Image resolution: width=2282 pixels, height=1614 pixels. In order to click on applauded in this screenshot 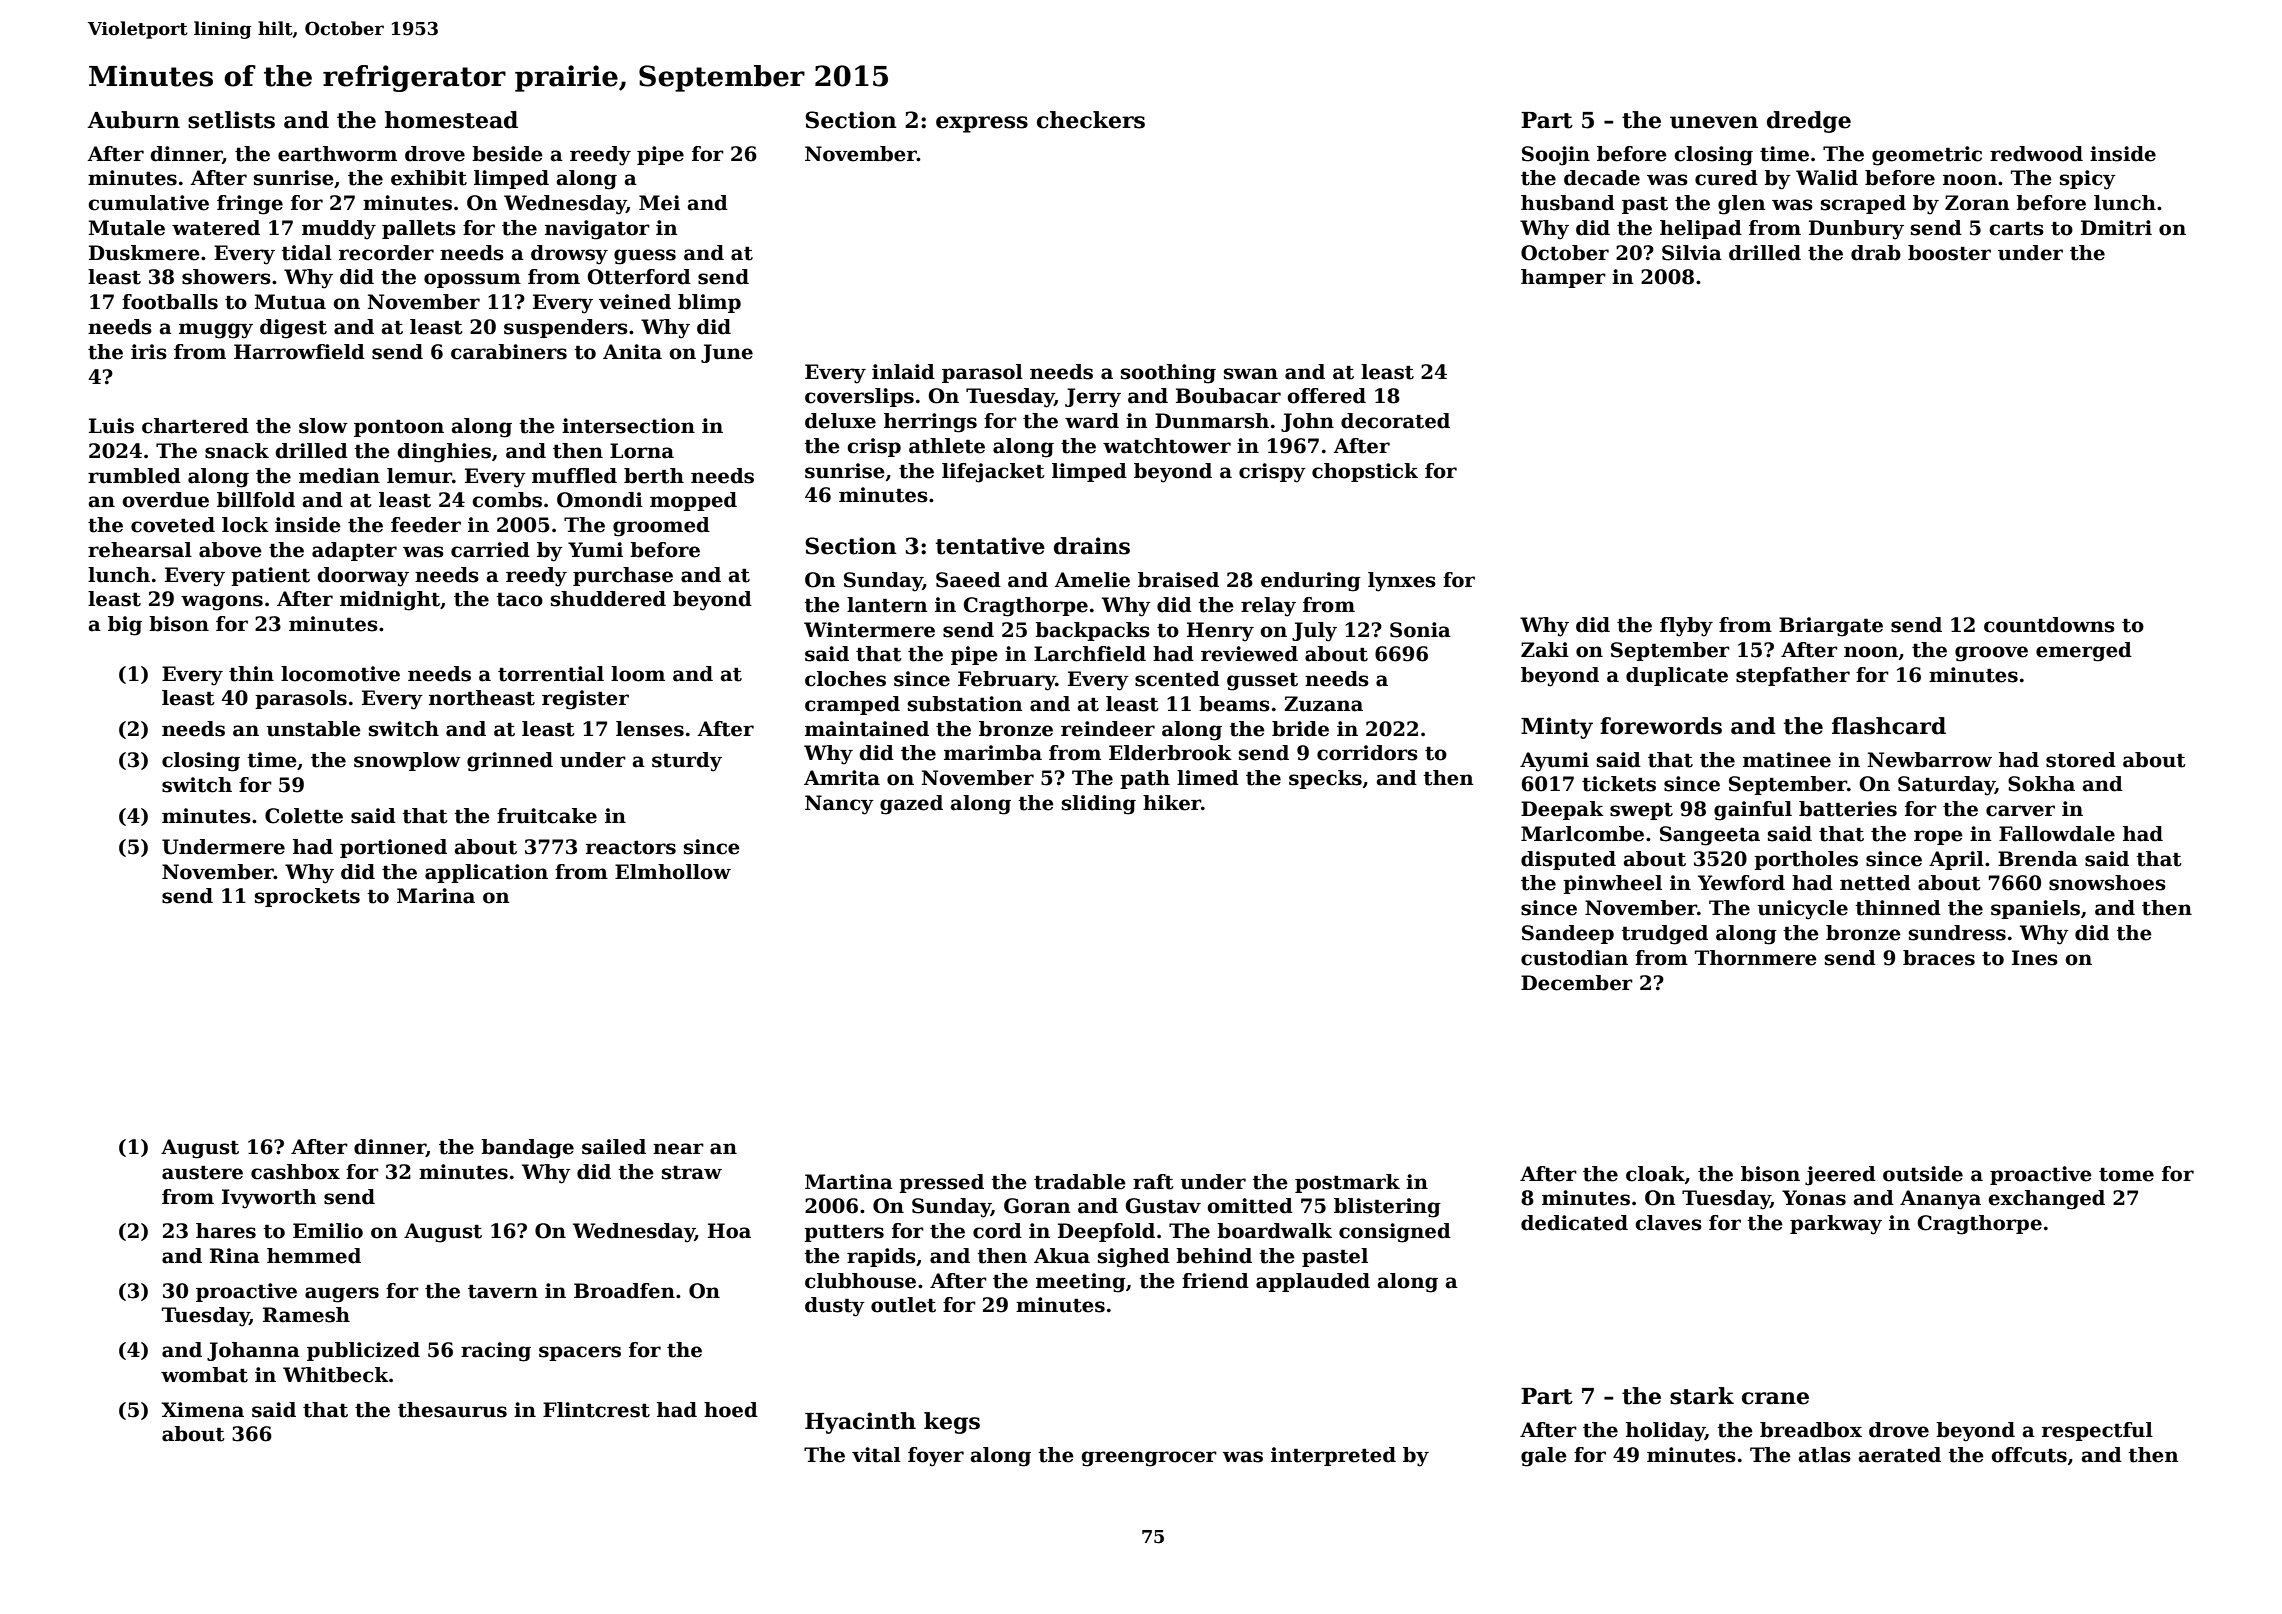, I will do `click(1313, 1282)`.
